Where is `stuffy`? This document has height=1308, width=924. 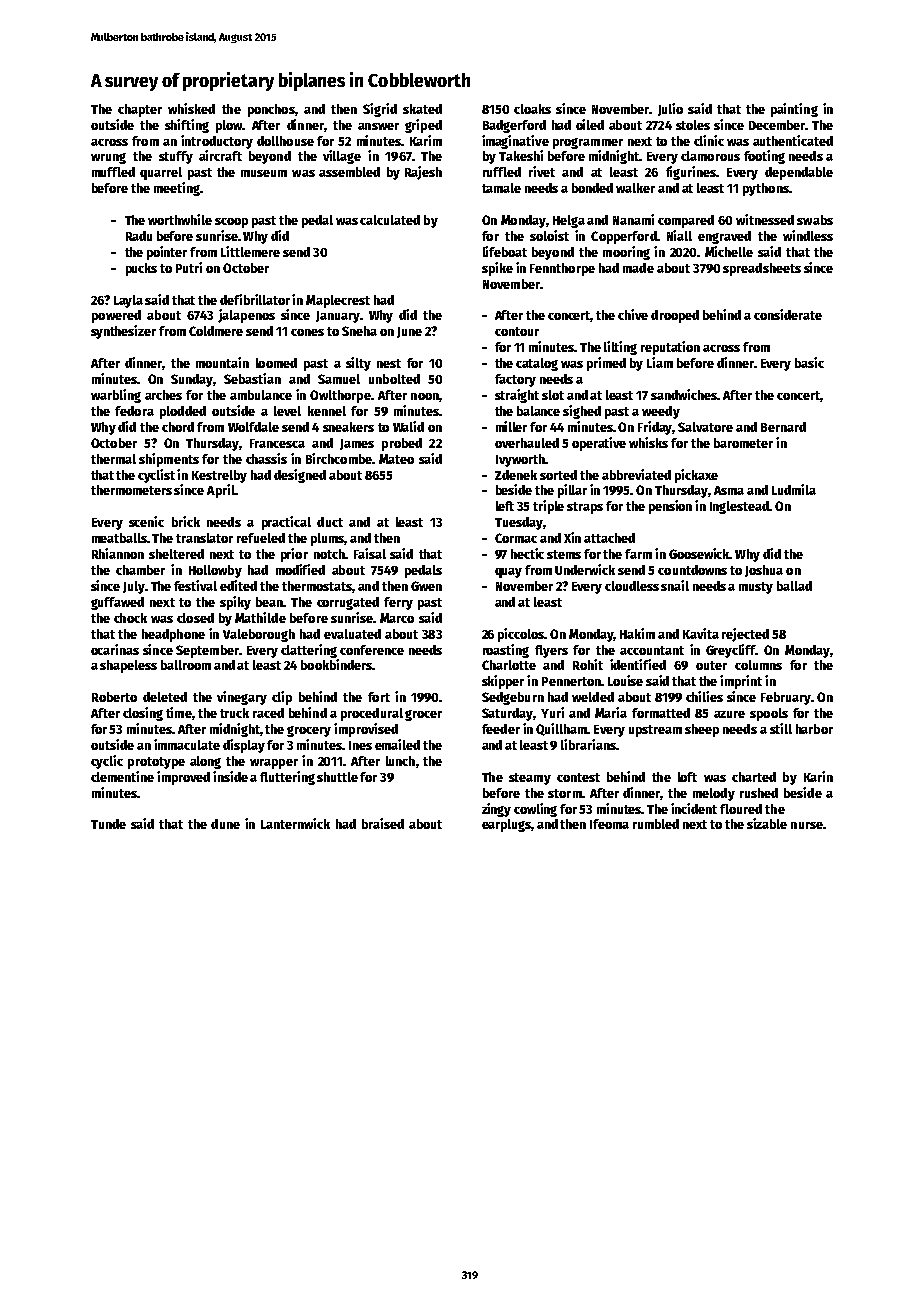
stuffy is located at coordinates (176, 157).
